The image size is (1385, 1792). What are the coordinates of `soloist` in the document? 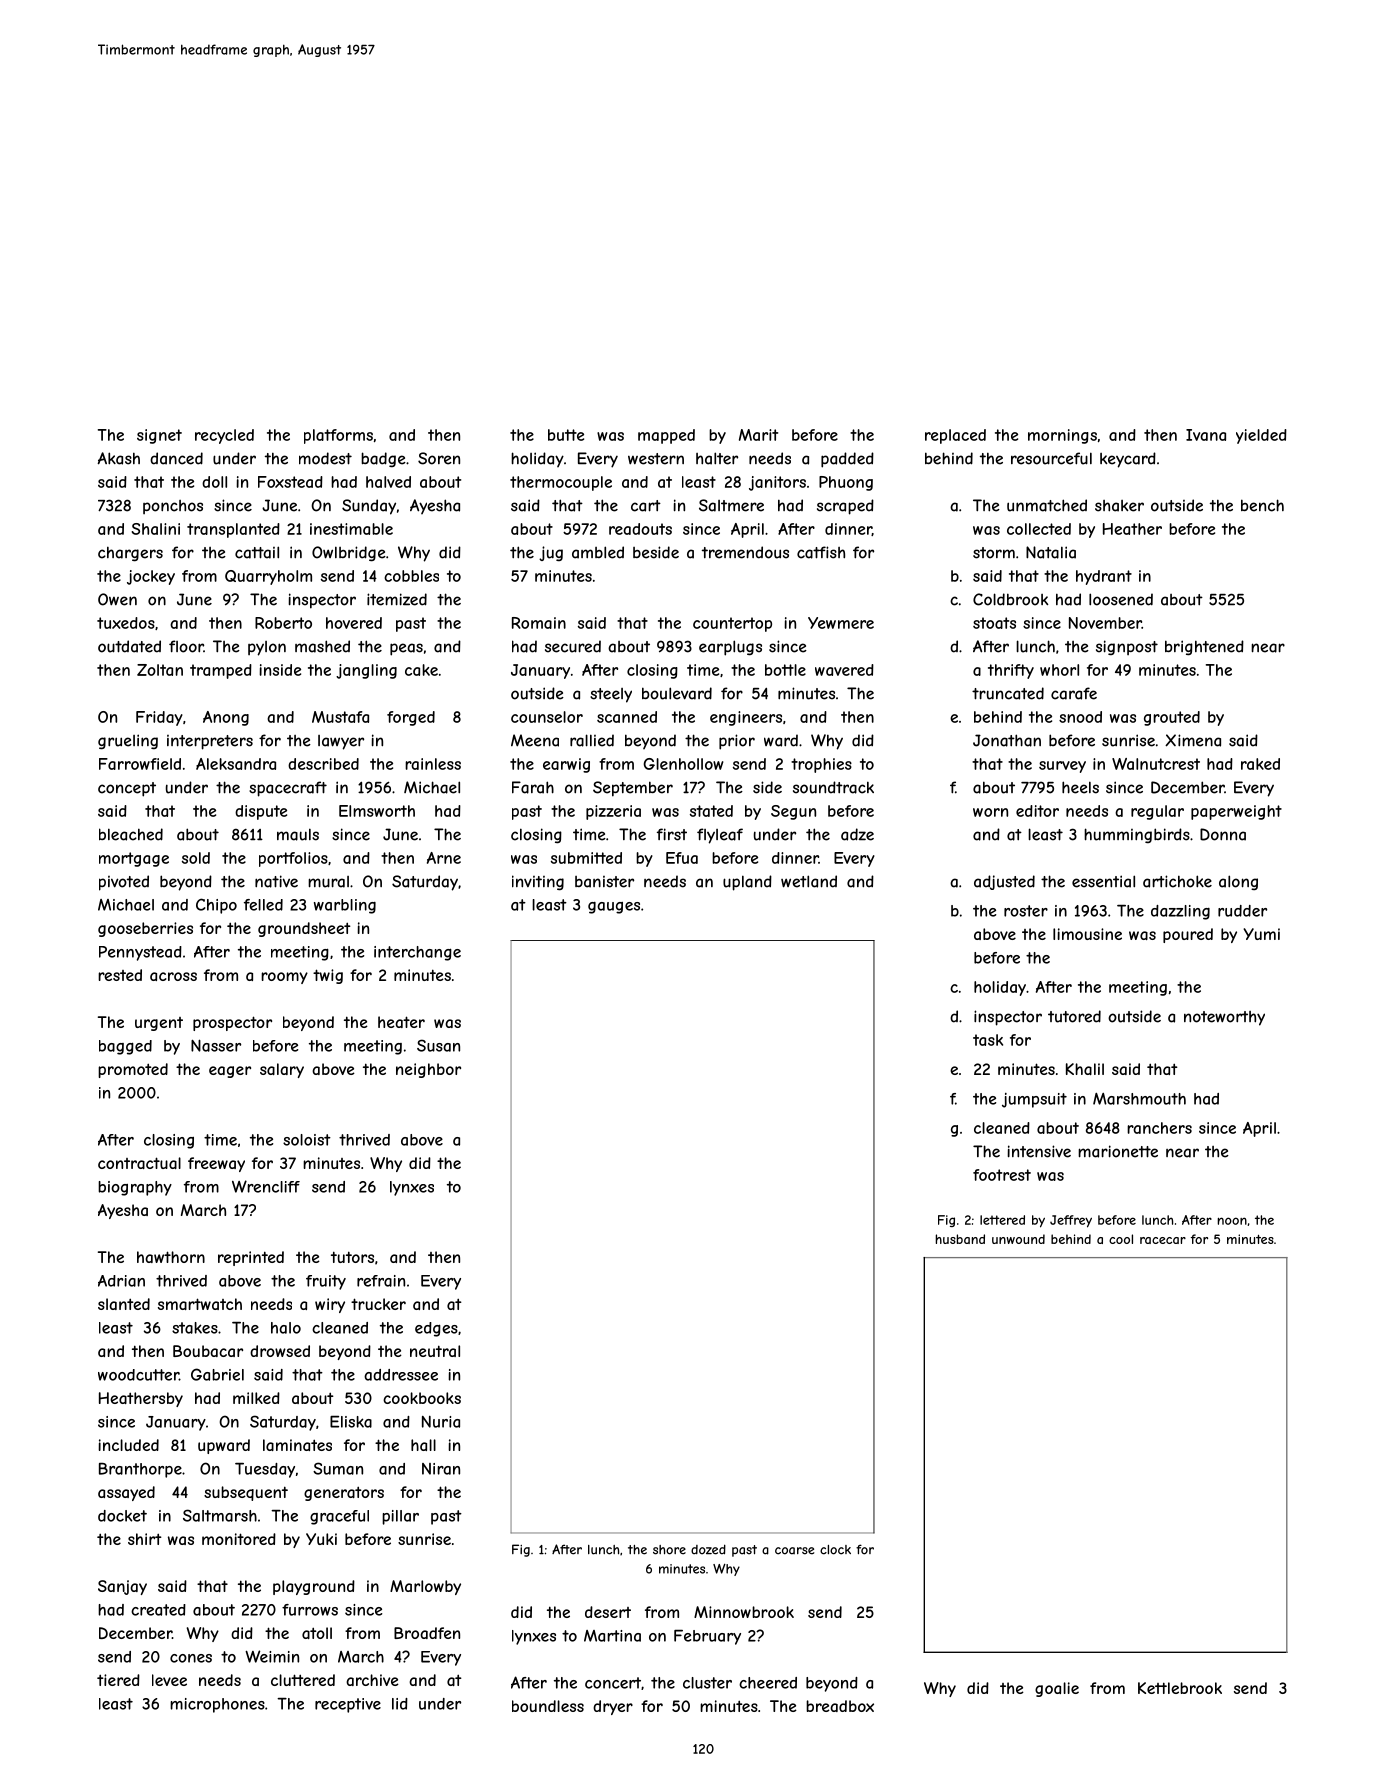 It's located at (307, 1140).
